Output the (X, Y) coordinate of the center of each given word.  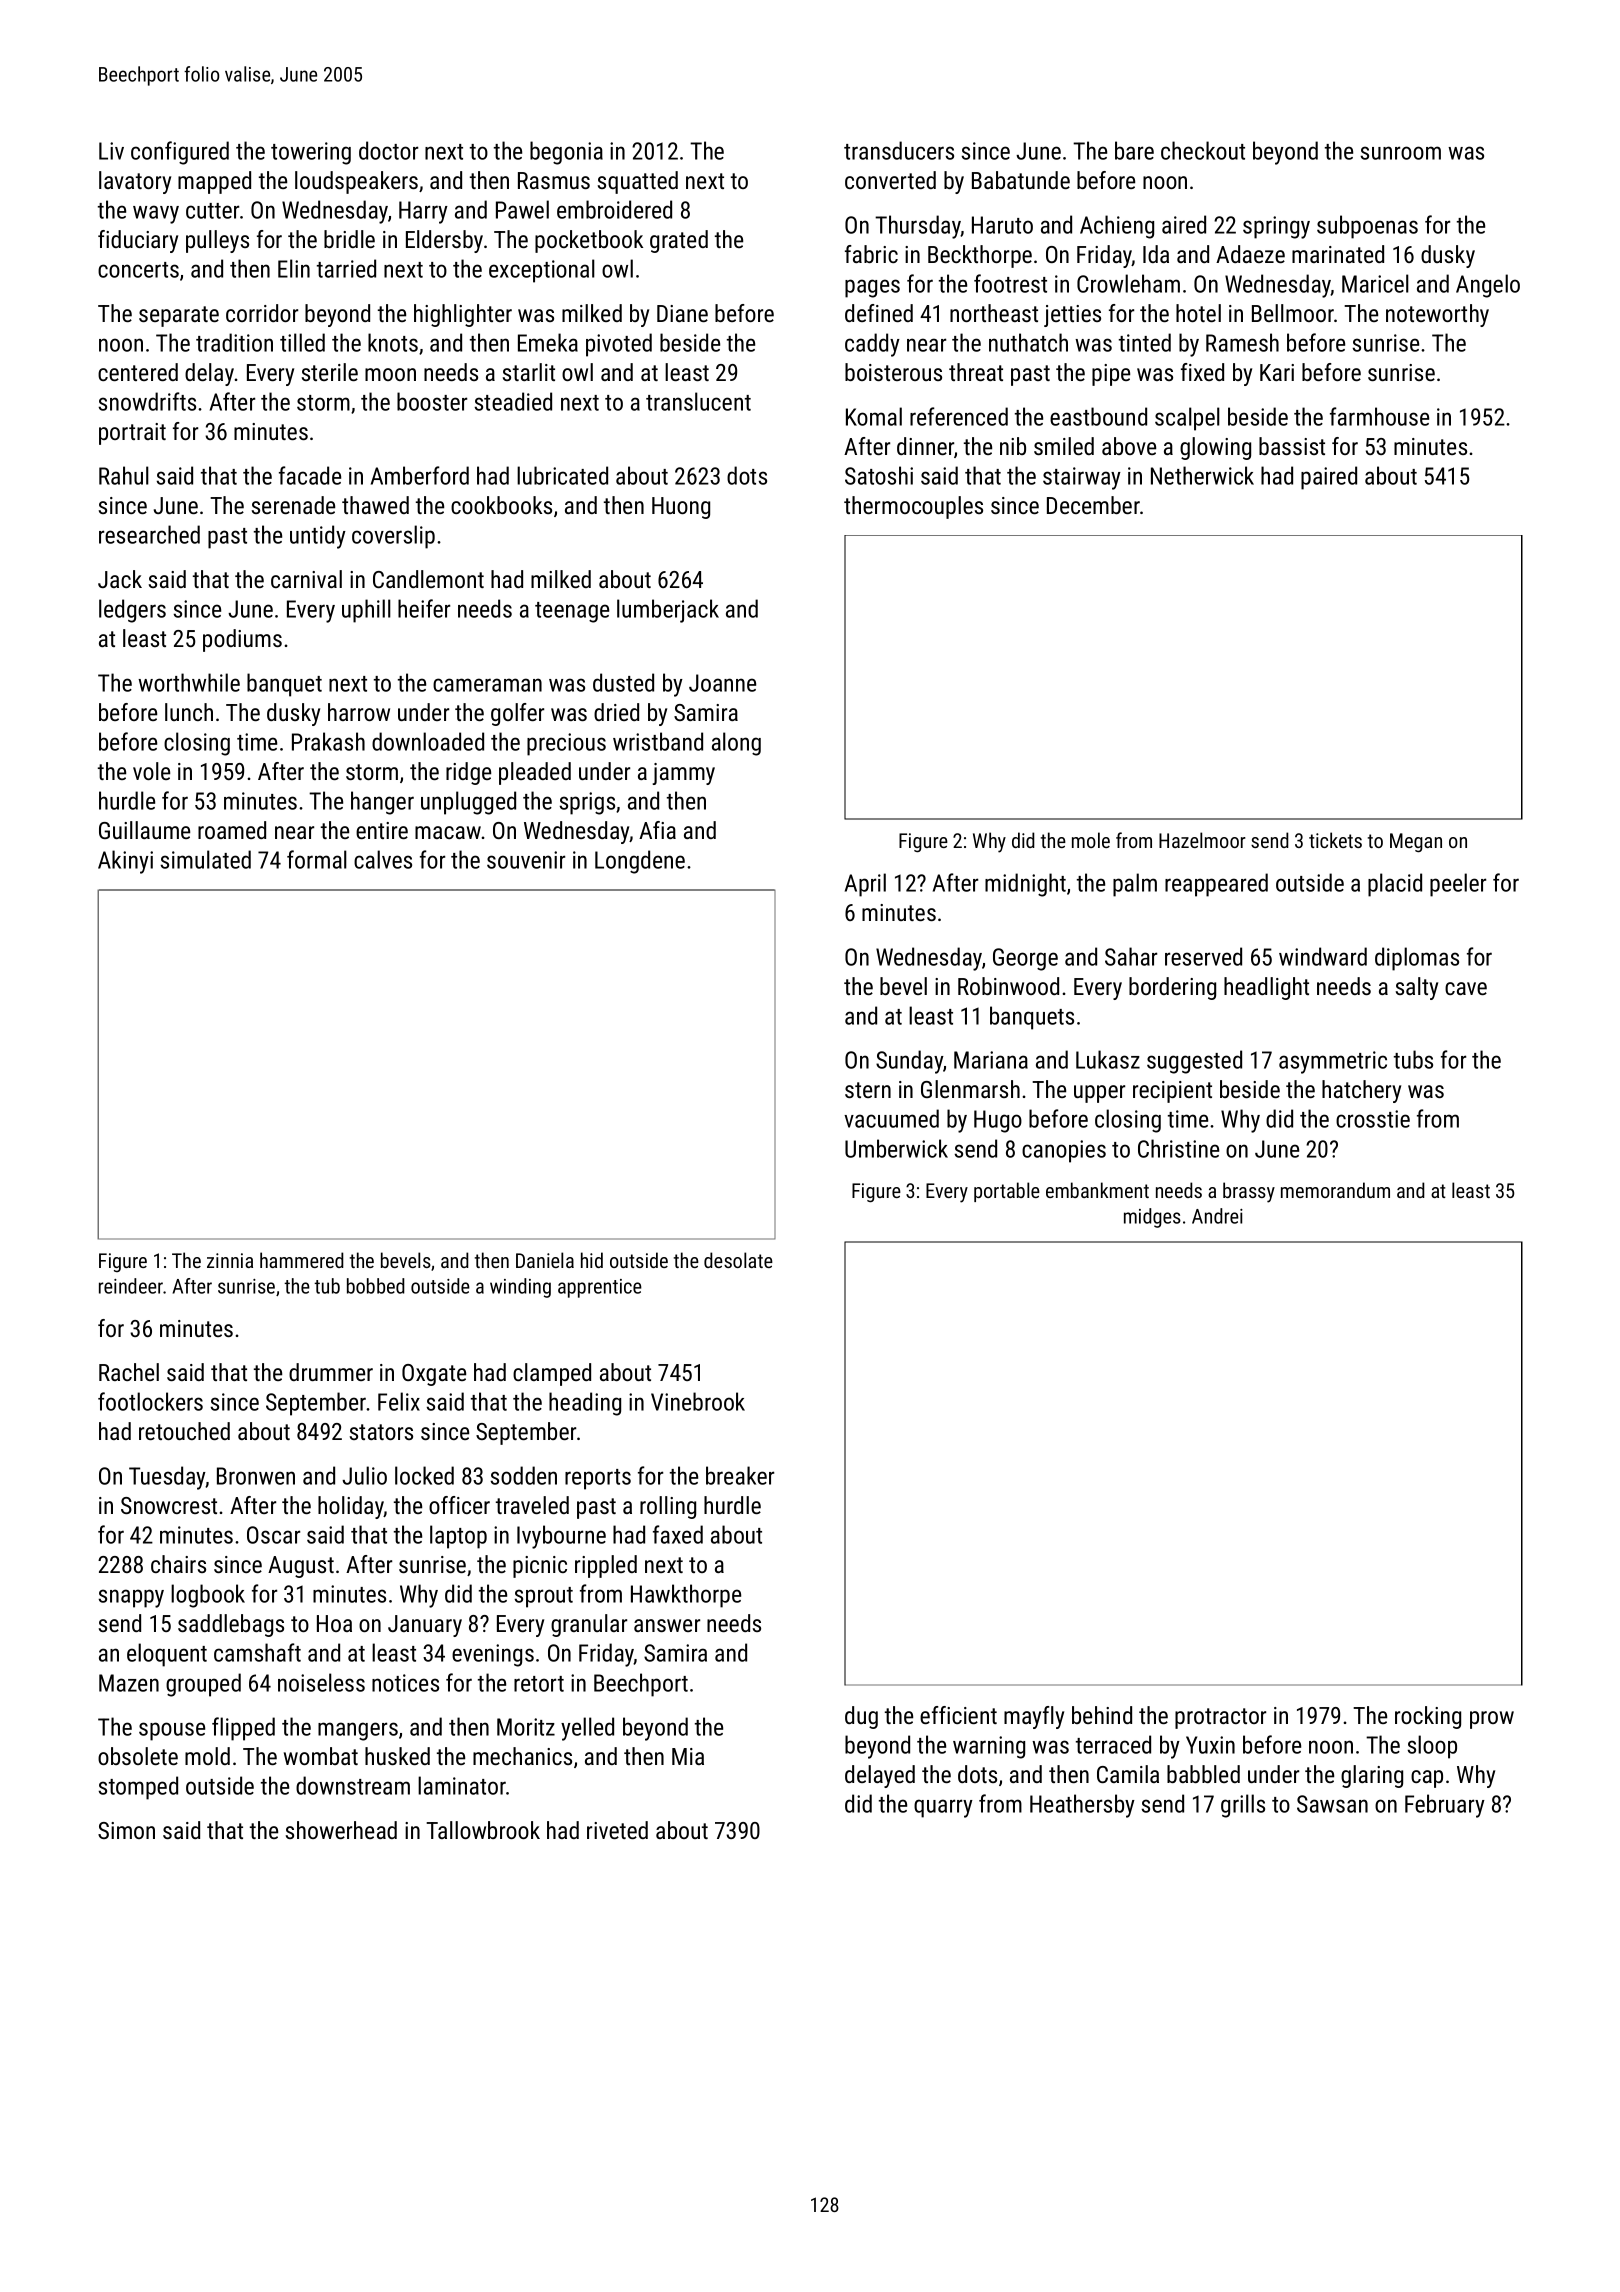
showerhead (341, 1830)
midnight (1025, 885)
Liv (111, 151)
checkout (1203, 150)
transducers (899, 150)
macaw (448, 832)
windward (1323, 956)
